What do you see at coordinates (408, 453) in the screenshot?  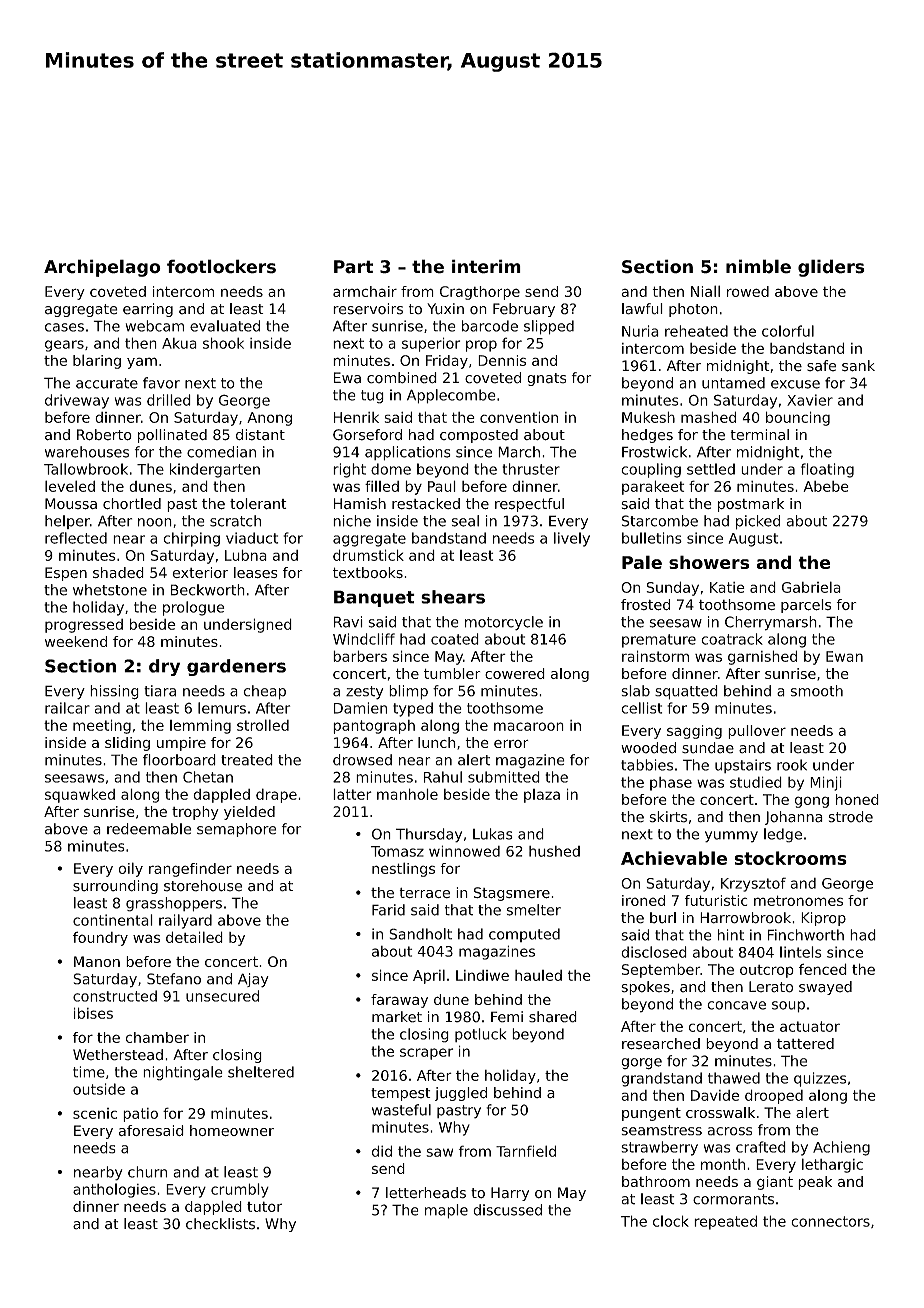 I see `applications` at bounding box center [408, 453].
